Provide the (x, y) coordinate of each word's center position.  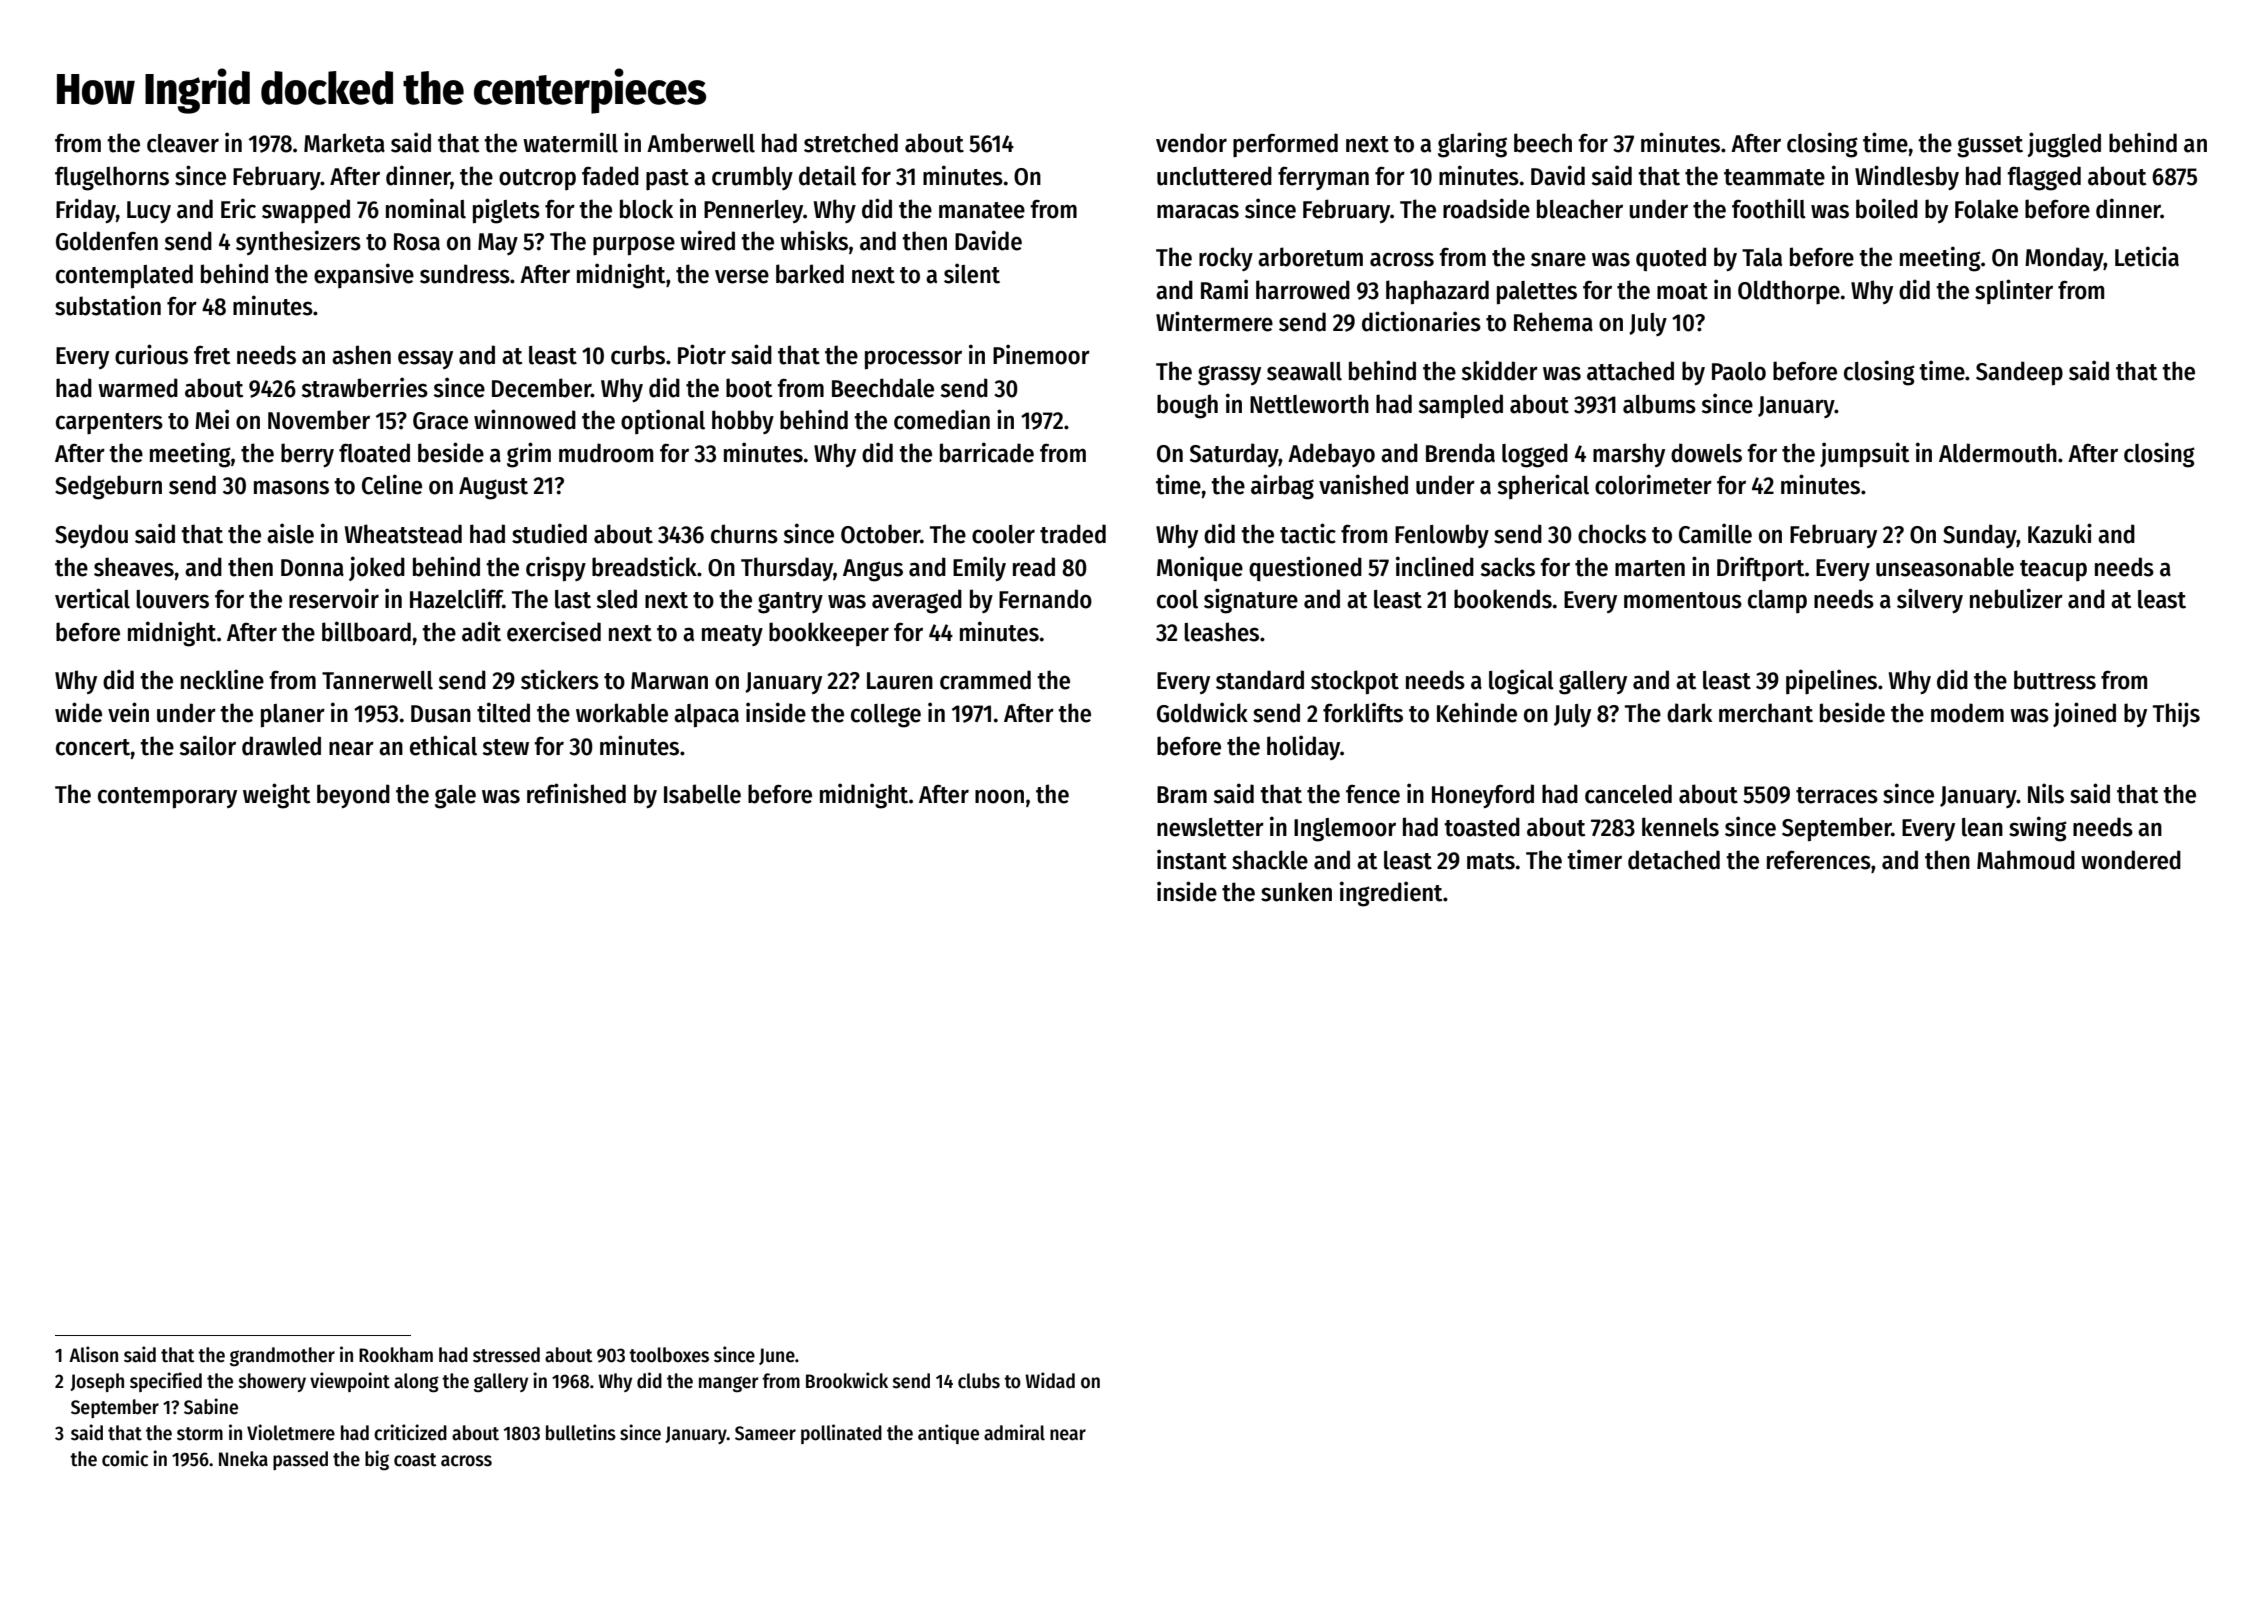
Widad (1050, 1380)
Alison (93, 1354)
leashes (1221, 632)
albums (1659, 404)
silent (972, 273)
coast (415, 1460)
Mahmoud (2026, 860)
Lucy (149, 212)
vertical (92, 598)
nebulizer (2016, 598)
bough (1187, 406)
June (777, 1356)
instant (1192, 859)
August (493, 488)
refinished (576, 793)
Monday (2064, 259)
